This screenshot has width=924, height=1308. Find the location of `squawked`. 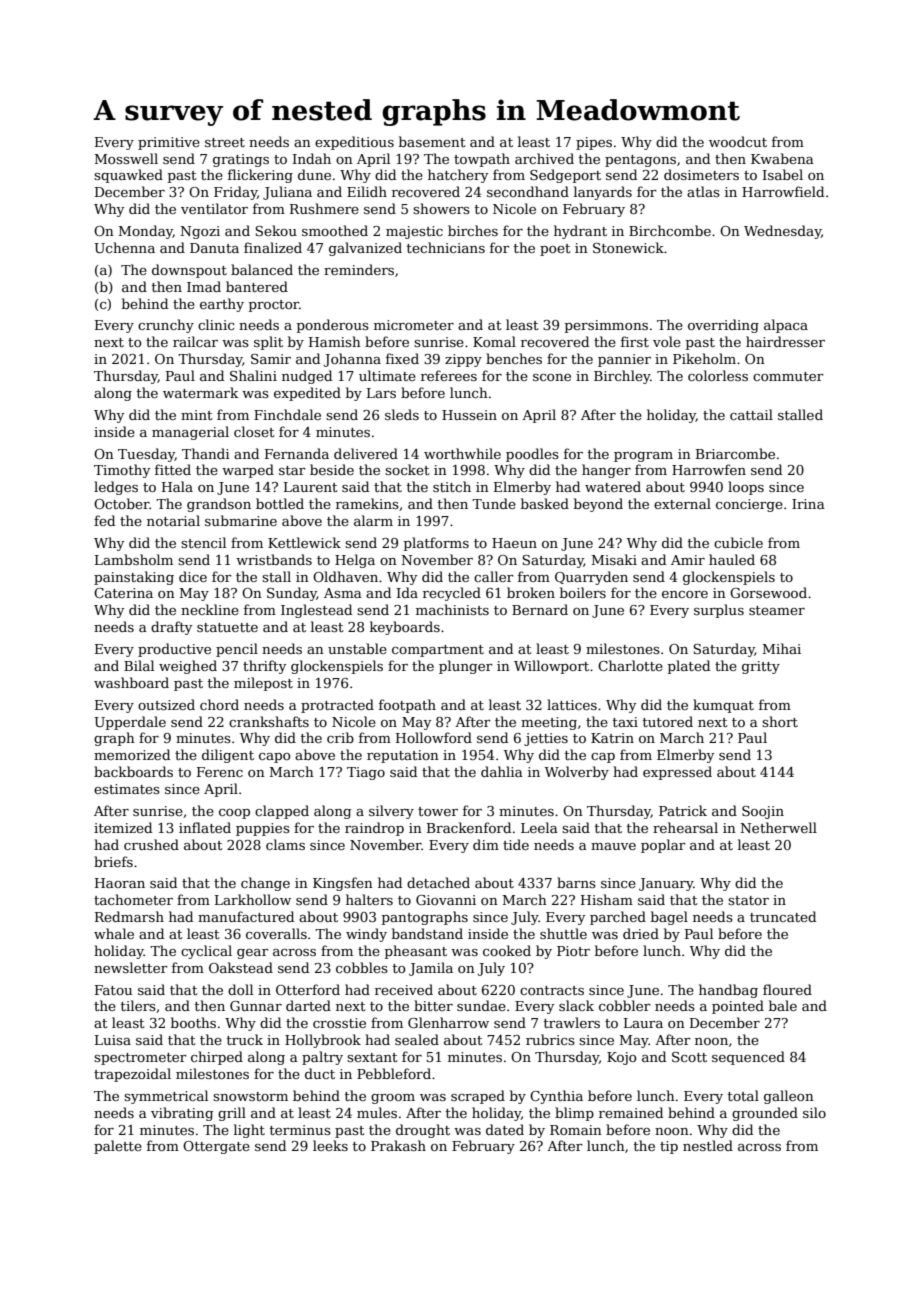

squawked is located at coordinates (128, 176).
